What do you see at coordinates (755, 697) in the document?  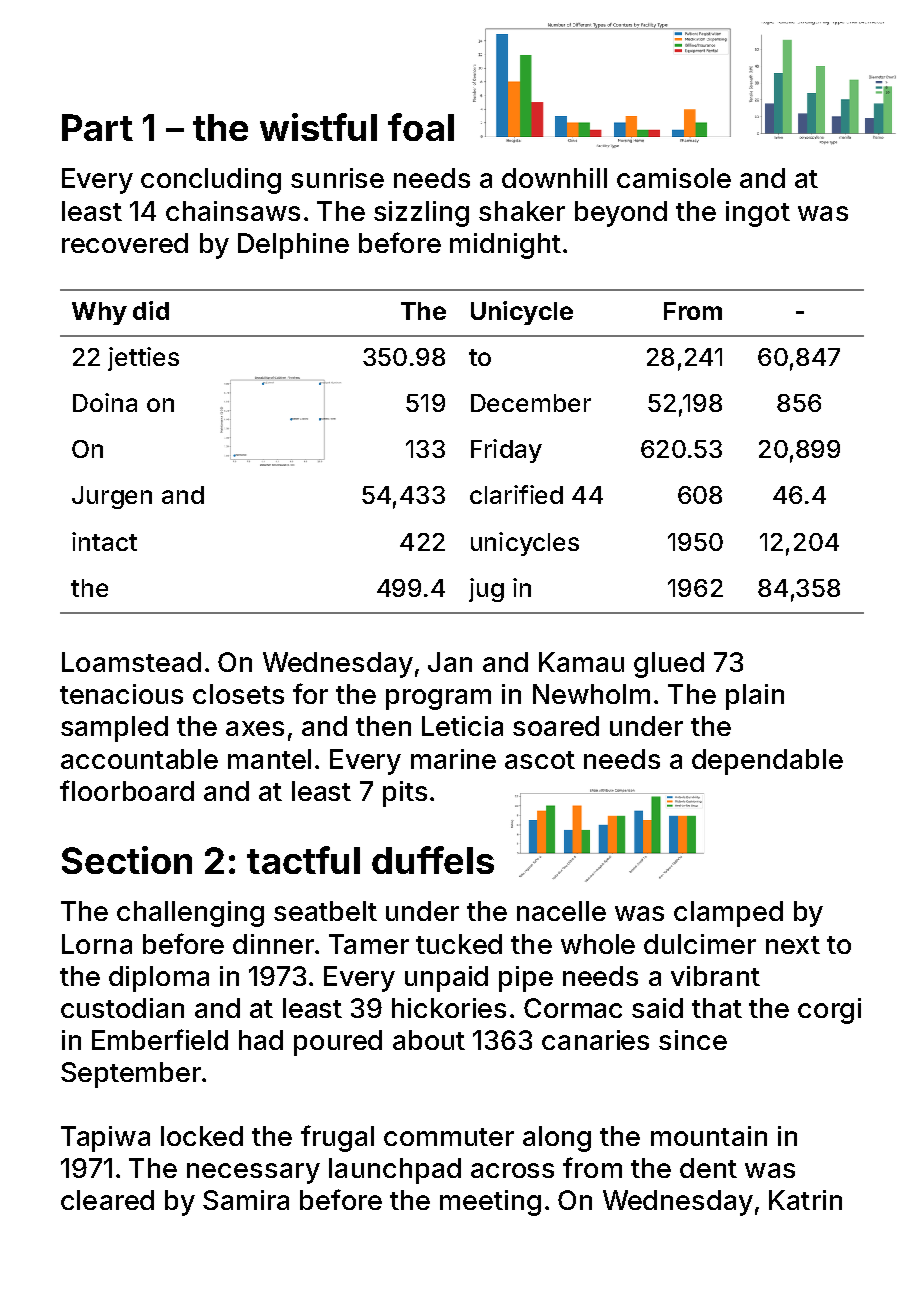 I see `plain` at bounding box center [755, 697].
